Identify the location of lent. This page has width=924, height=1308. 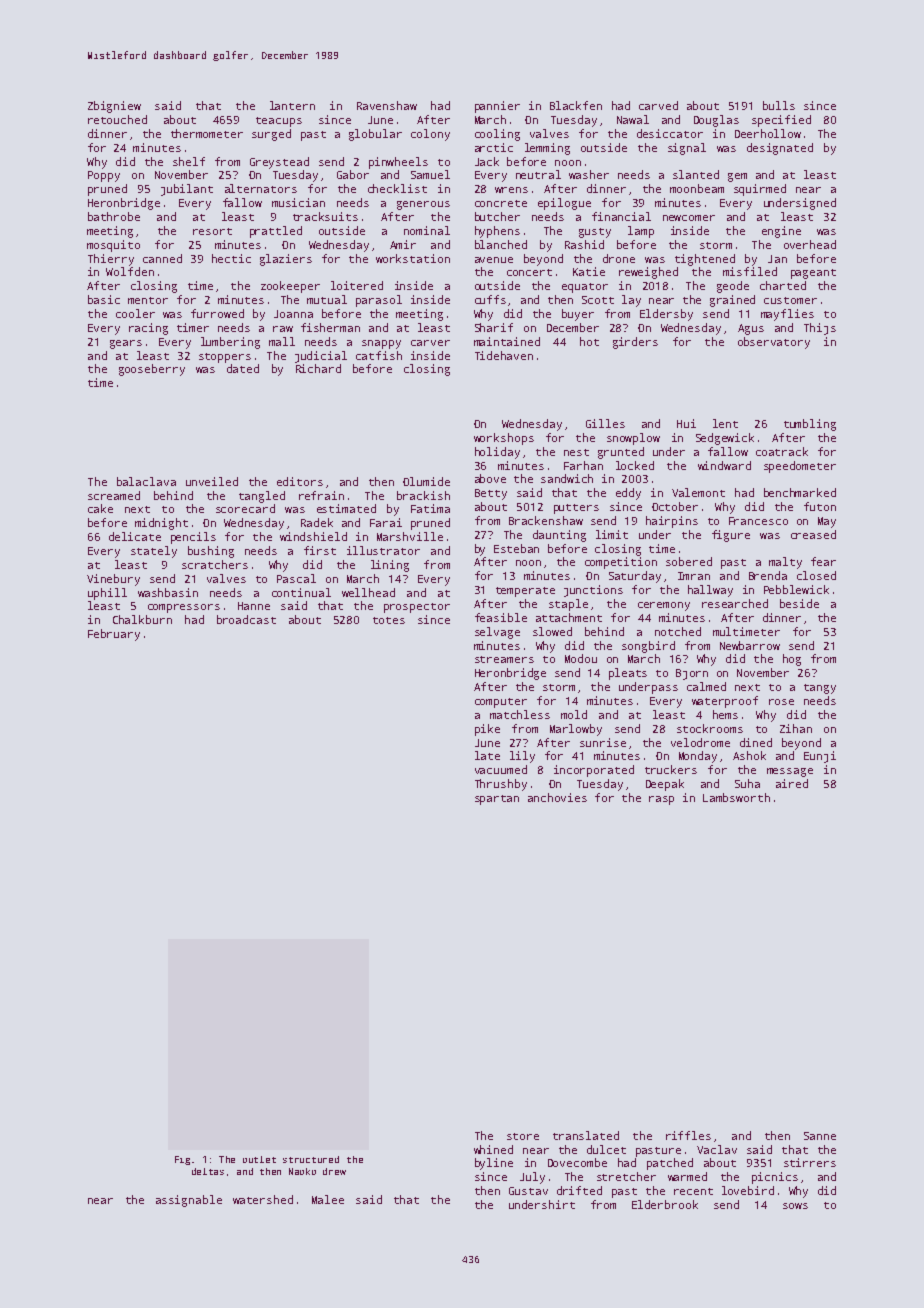
(725, 423).
